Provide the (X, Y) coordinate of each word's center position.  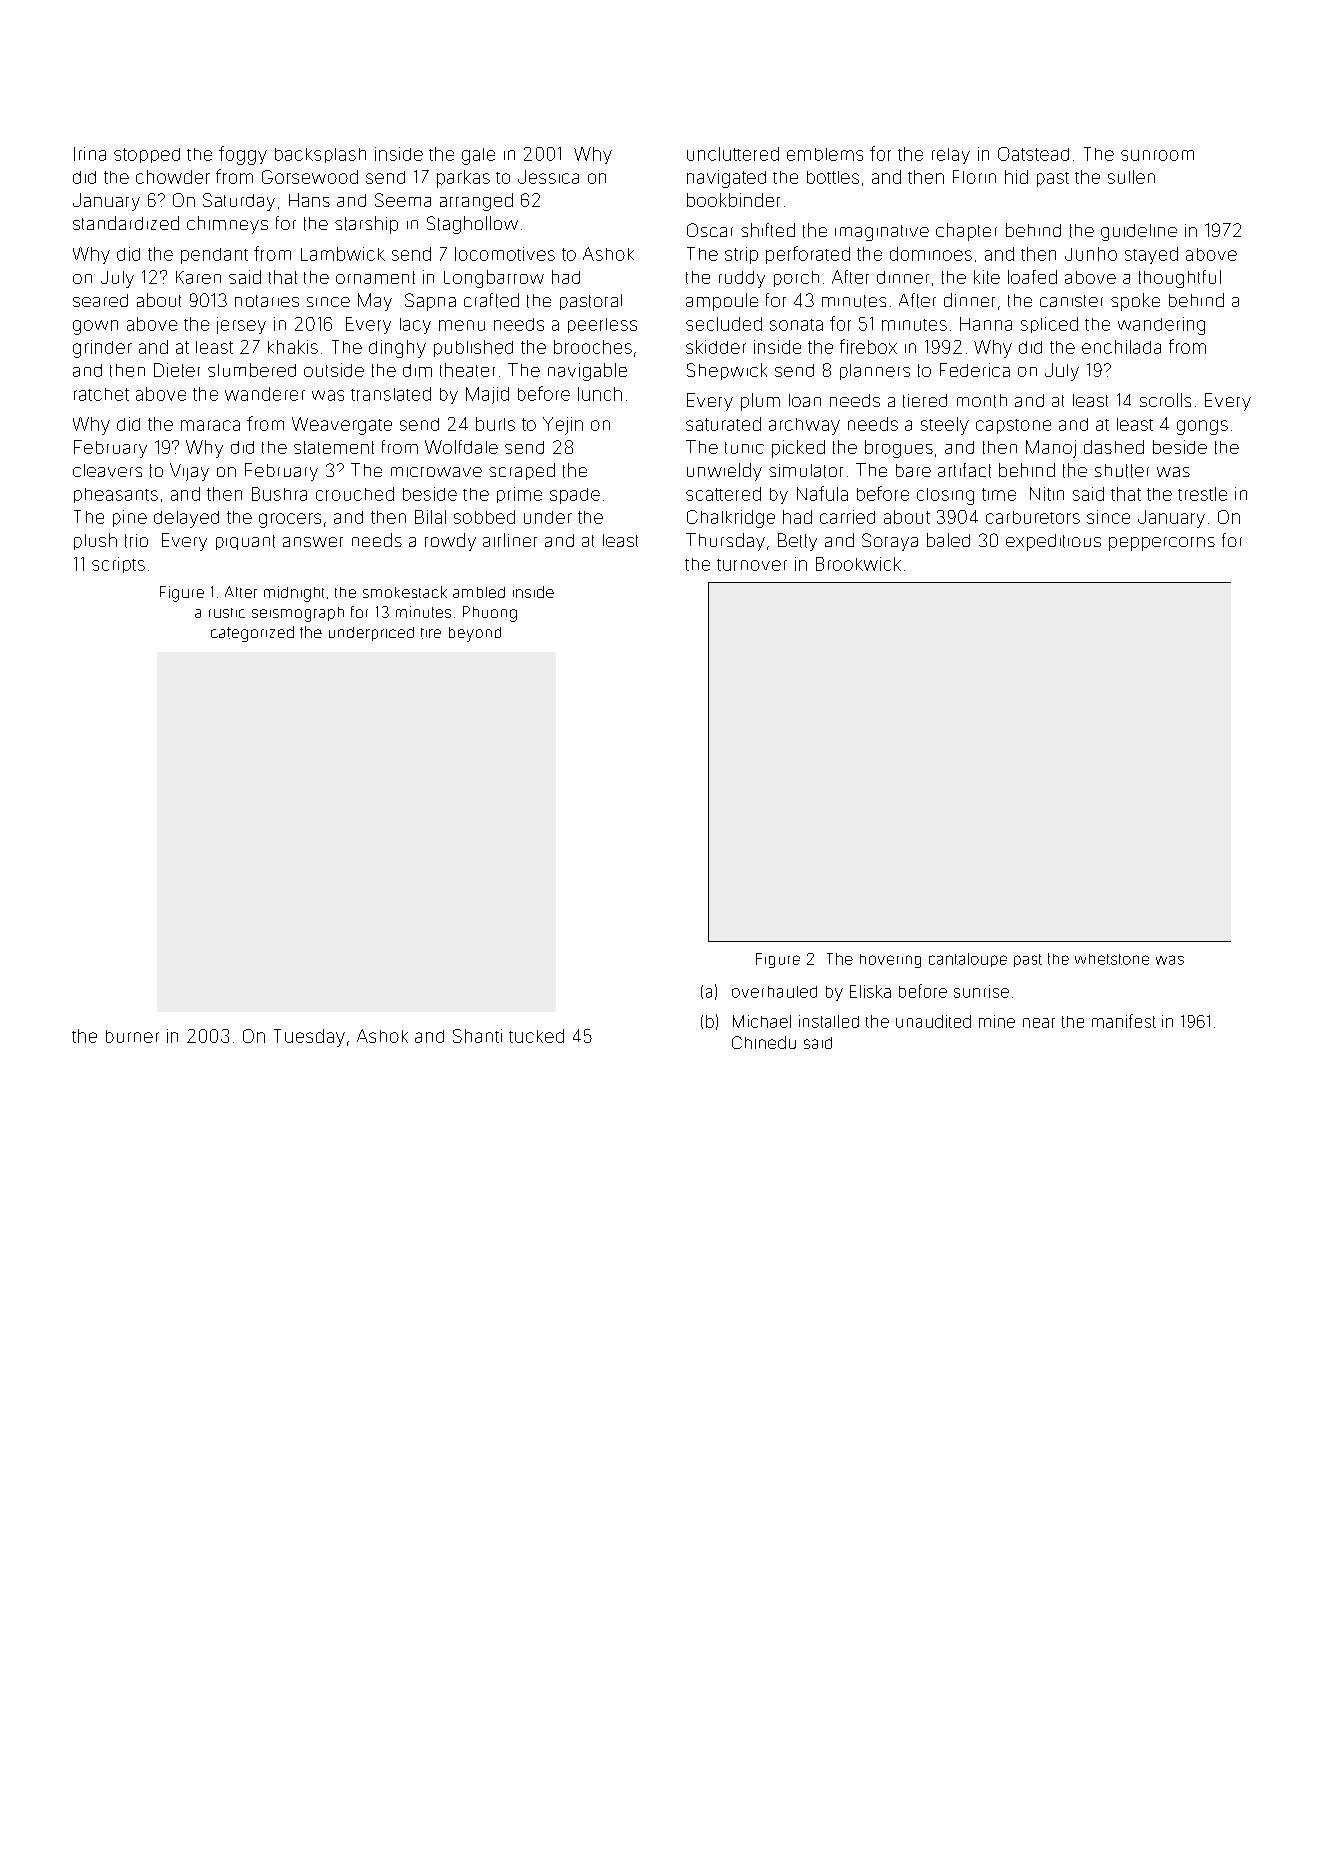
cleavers (107, 470)
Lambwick (343, 254)
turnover (752, 565)
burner (132, 1036)
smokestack (405, 592)
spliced (1049, 325)
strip (741, 255)
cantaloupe (968, 960)
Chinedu (764, 1042)
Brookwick (858, 564)
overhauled (774, 992)
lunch (600, 394)
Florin (974, 177)
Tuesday (309, 1038)
